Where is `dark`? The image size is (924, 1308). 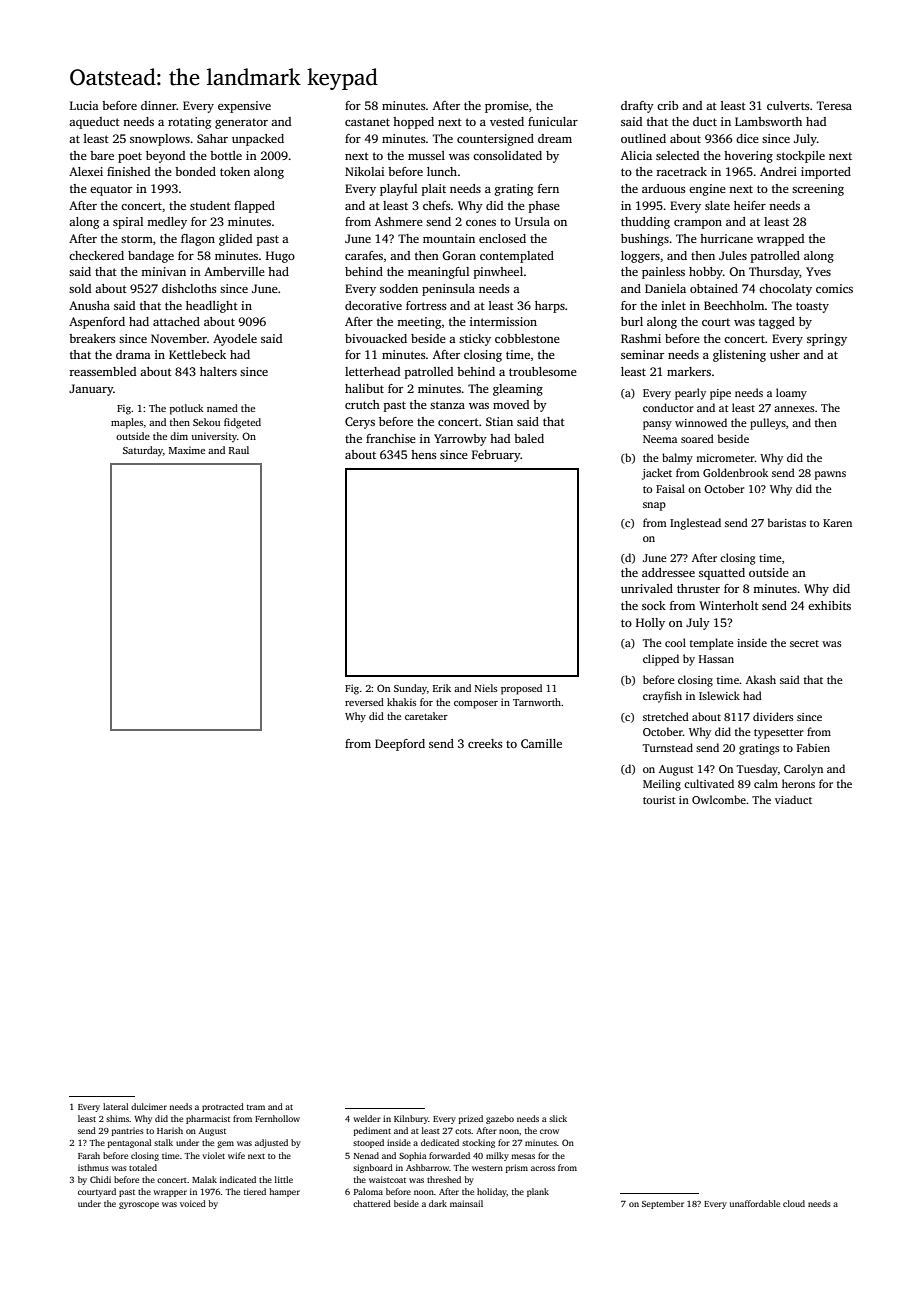
dark is located at coordinates (438, 1203).
